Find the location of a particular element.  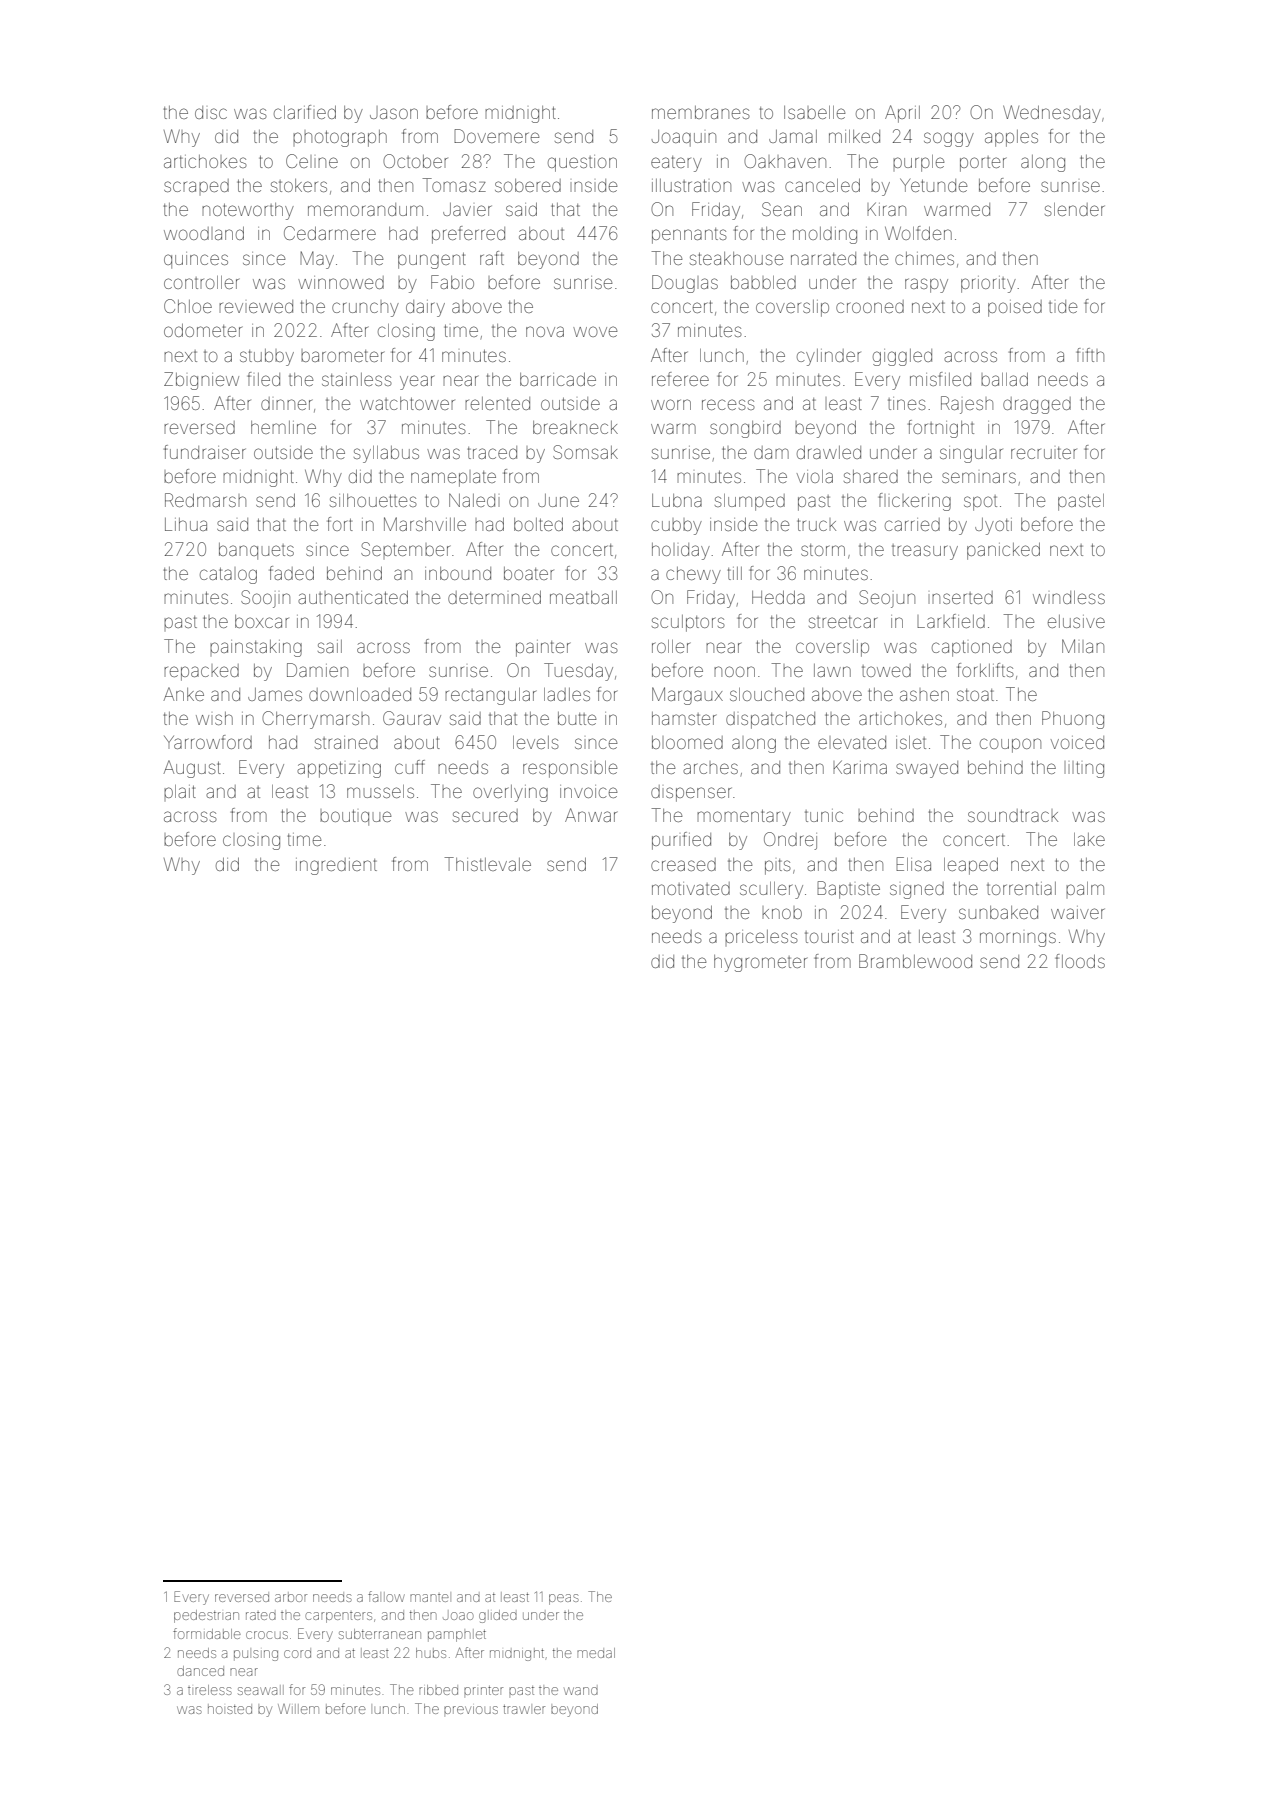

formidable is located at coordinates (207, 1633).
